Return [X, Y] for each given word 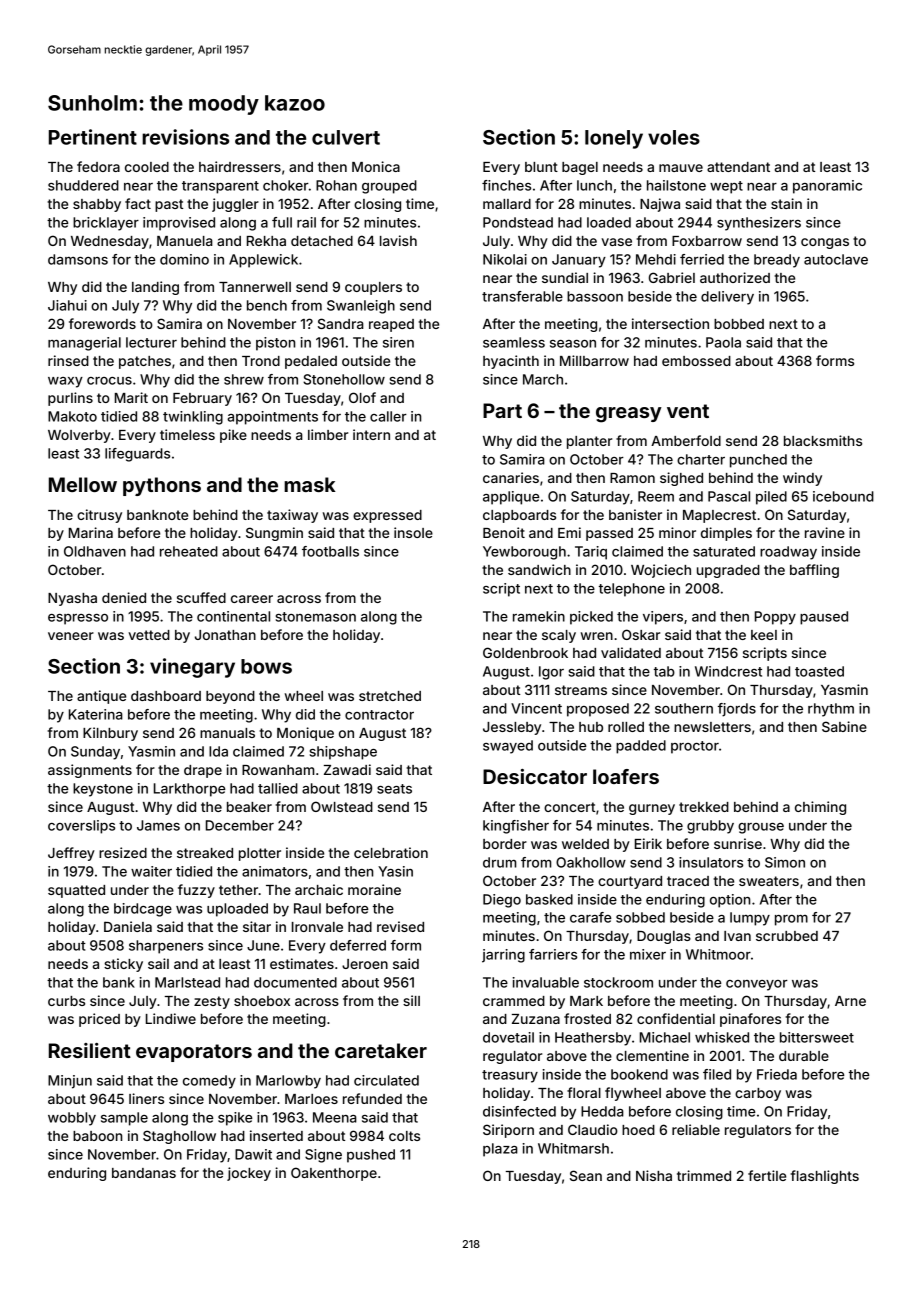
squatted [76, 891]
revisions [185, 137]
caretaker [381, 1050]
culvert [346, 137]
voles [674, 137]
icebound [843, 496]
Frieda [777, 1074]
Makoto [72, 416]
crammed [514, 1001]
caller [388, 416]
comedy [209, 1082]
